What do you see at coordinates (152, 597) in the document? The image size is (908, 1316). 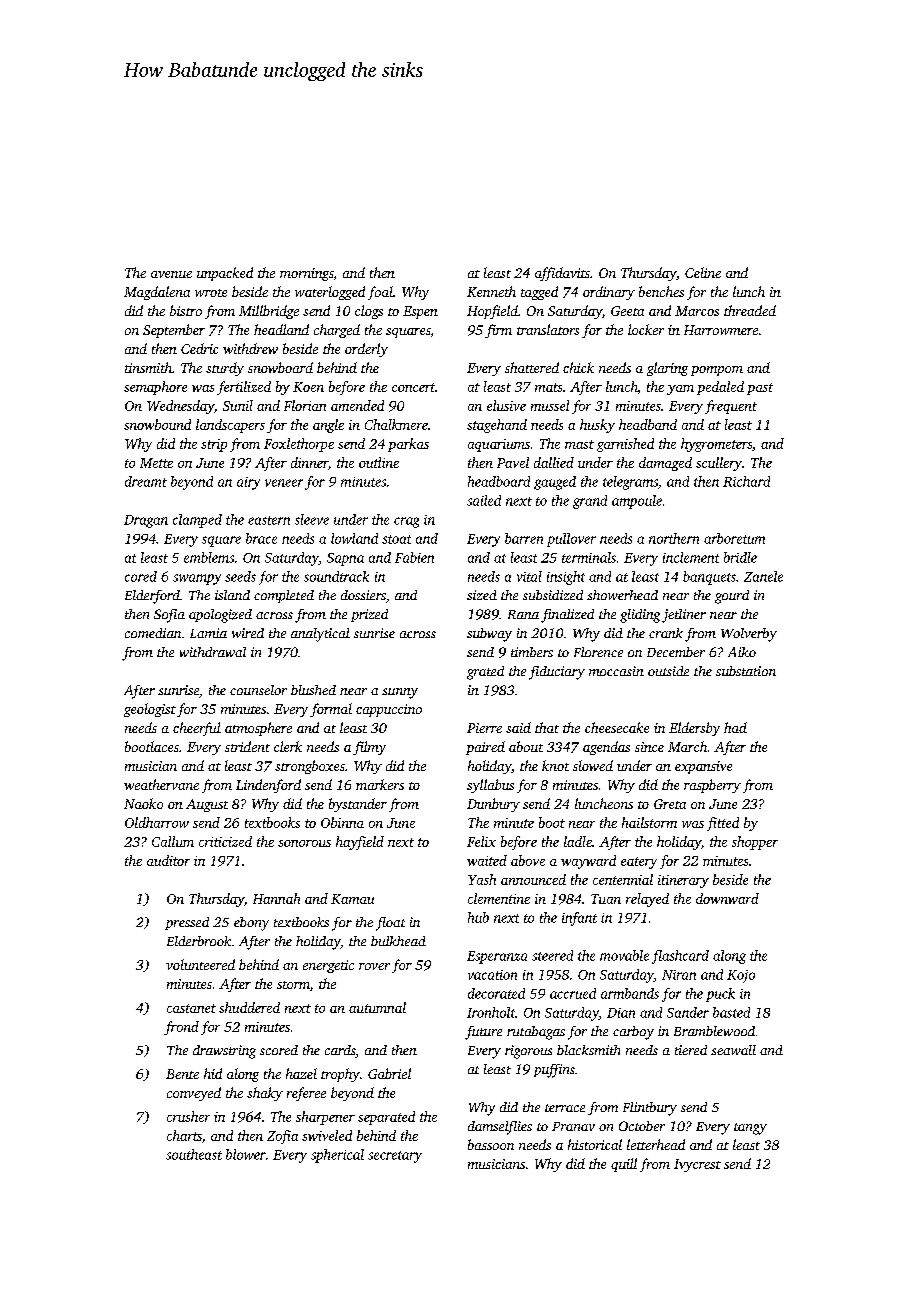 I see `Elderford` at bounding box center [152, 597].
